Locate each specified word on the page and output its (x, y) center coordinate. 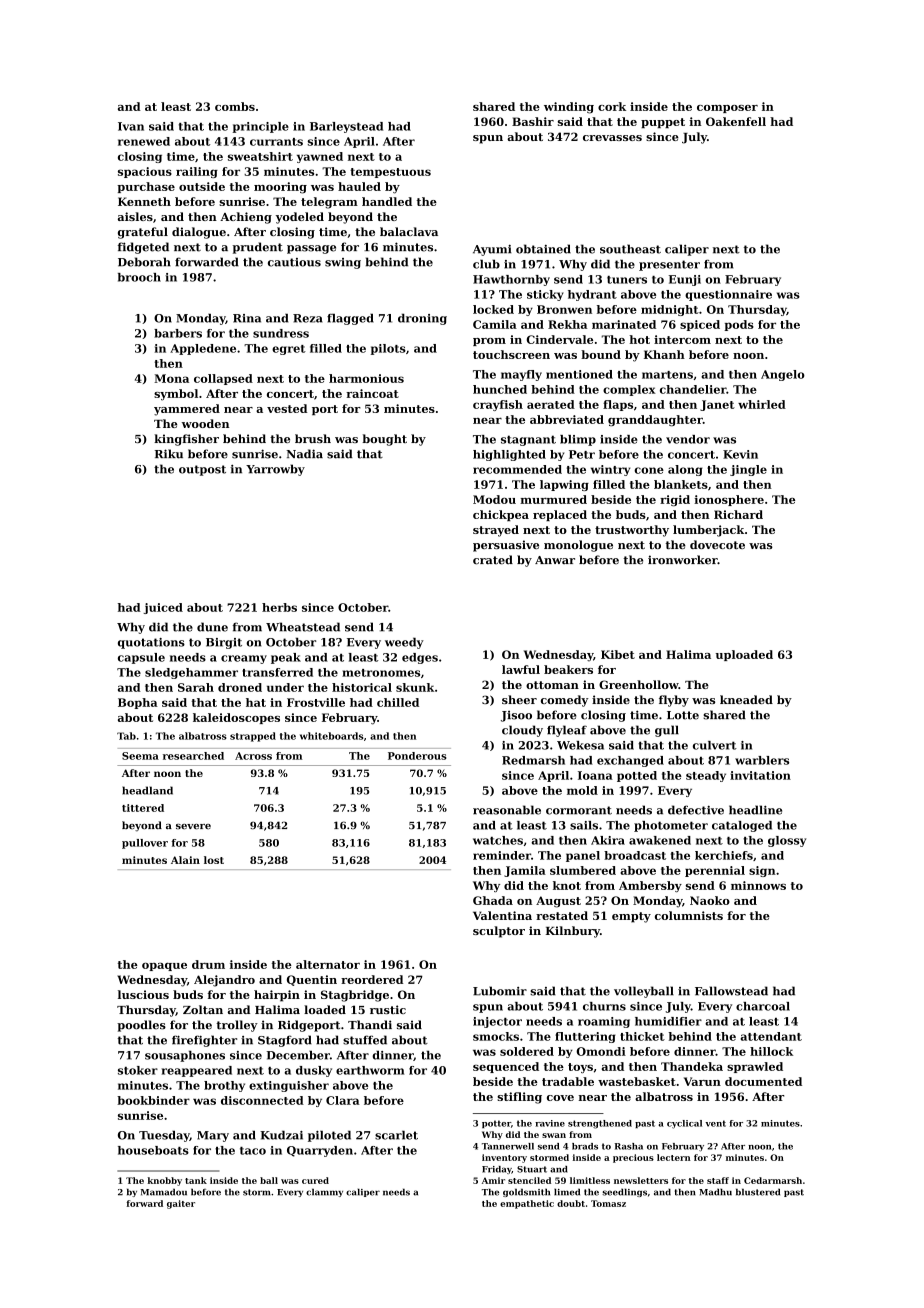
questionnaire (728, 295)
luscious (143, 994)
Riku (169, 454)
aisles (135, 216)
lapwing (564, 485)
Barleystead (346, 127)
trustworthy (632, 531)
